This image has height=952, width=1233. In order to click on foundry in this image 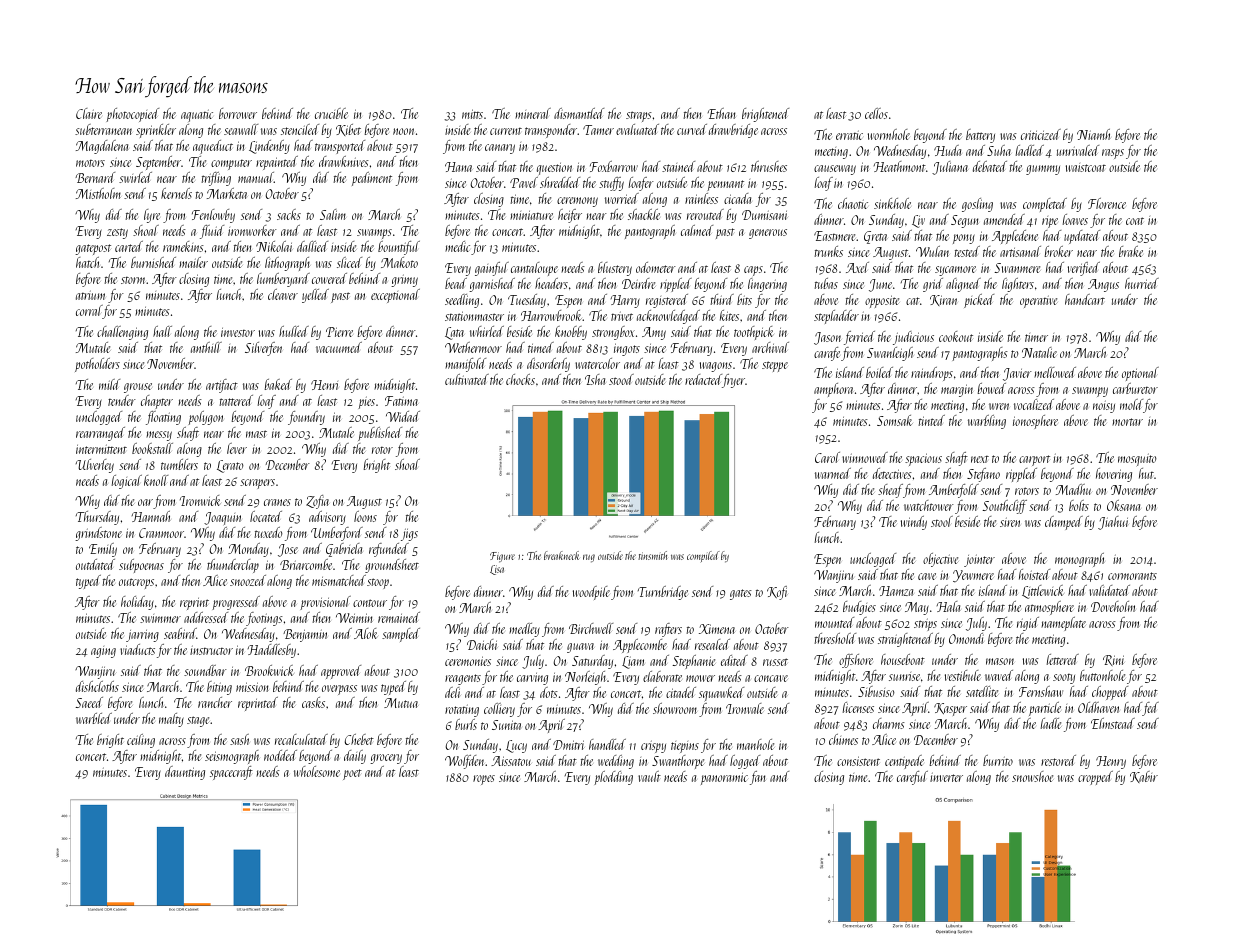, I will do `click(306, 418)`.
